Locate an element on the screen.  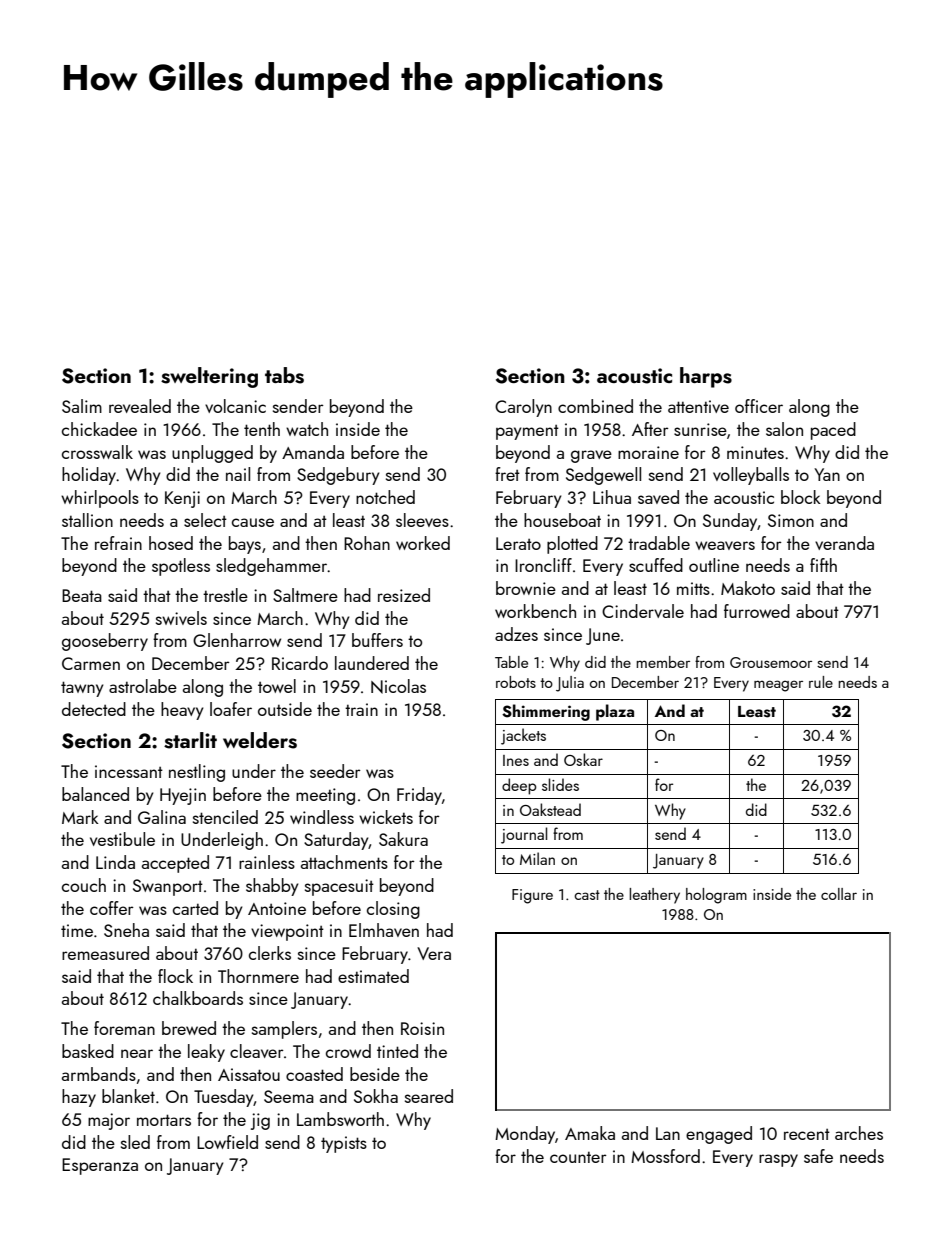
armbands is located at coordinates (99, 1074).
